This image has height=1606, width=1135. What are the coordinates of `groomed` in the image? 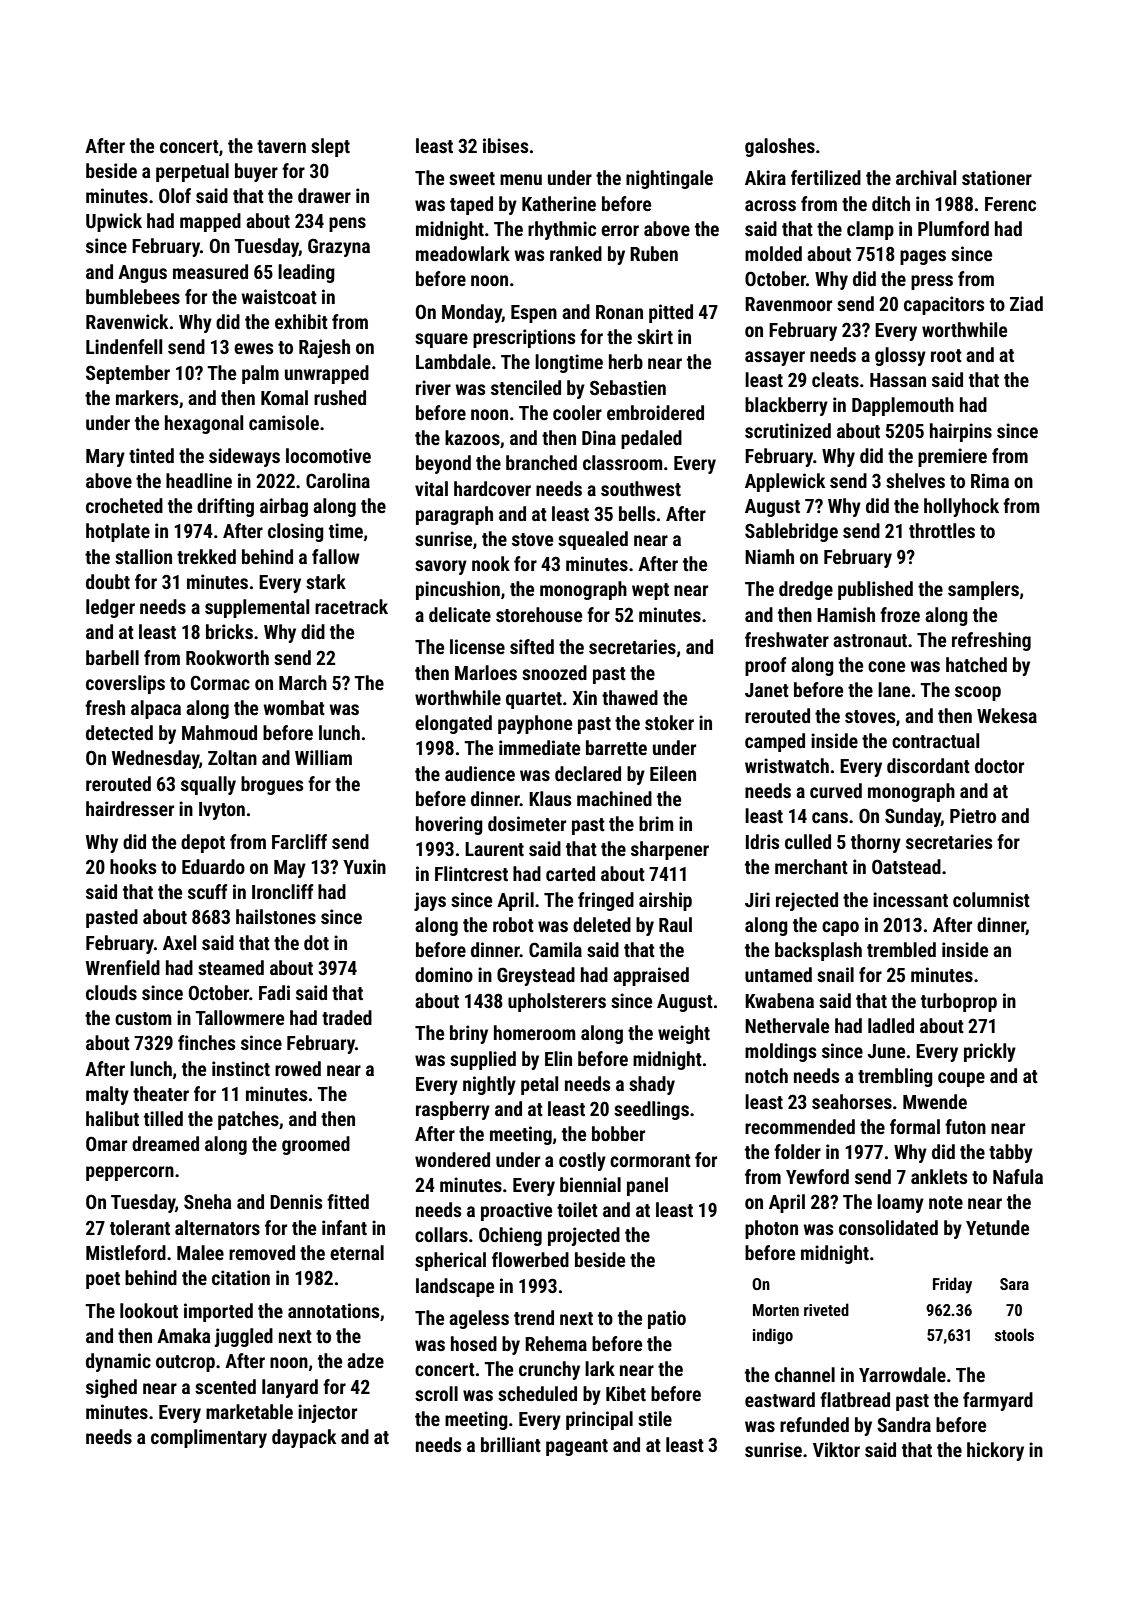 It's located at (316, 1145).
